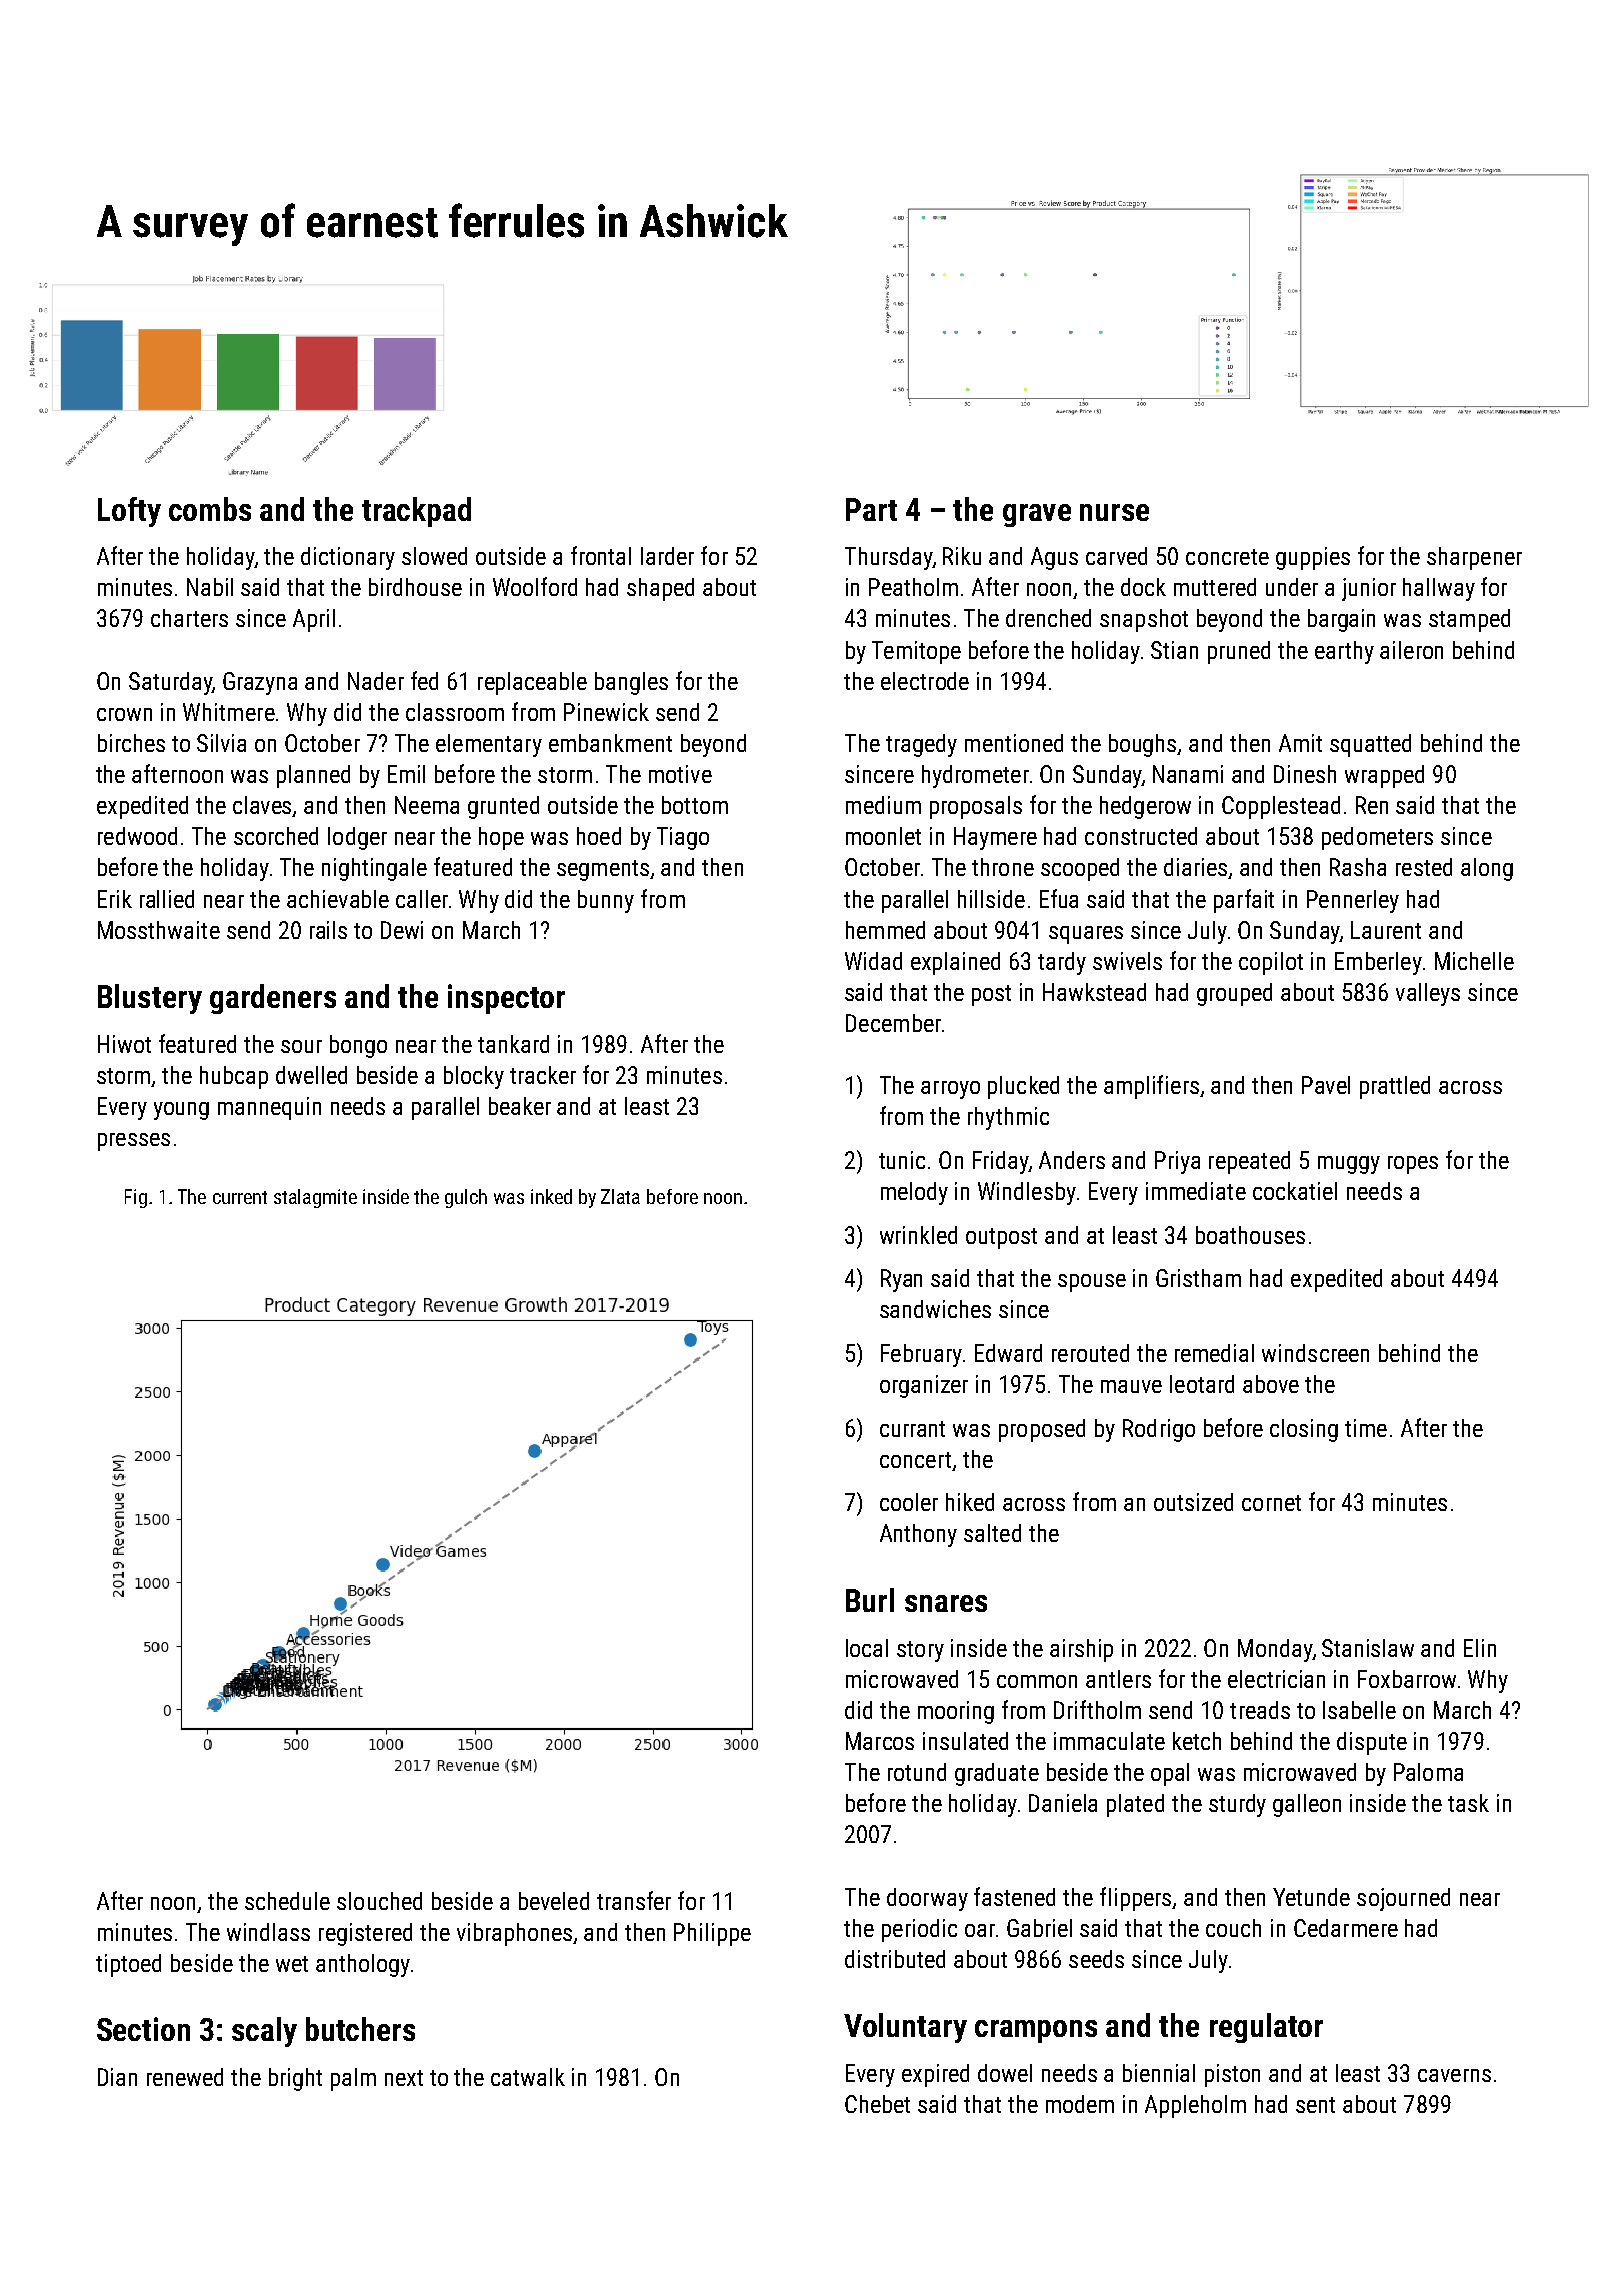  I want to click on wet, so click(292, 1964).
